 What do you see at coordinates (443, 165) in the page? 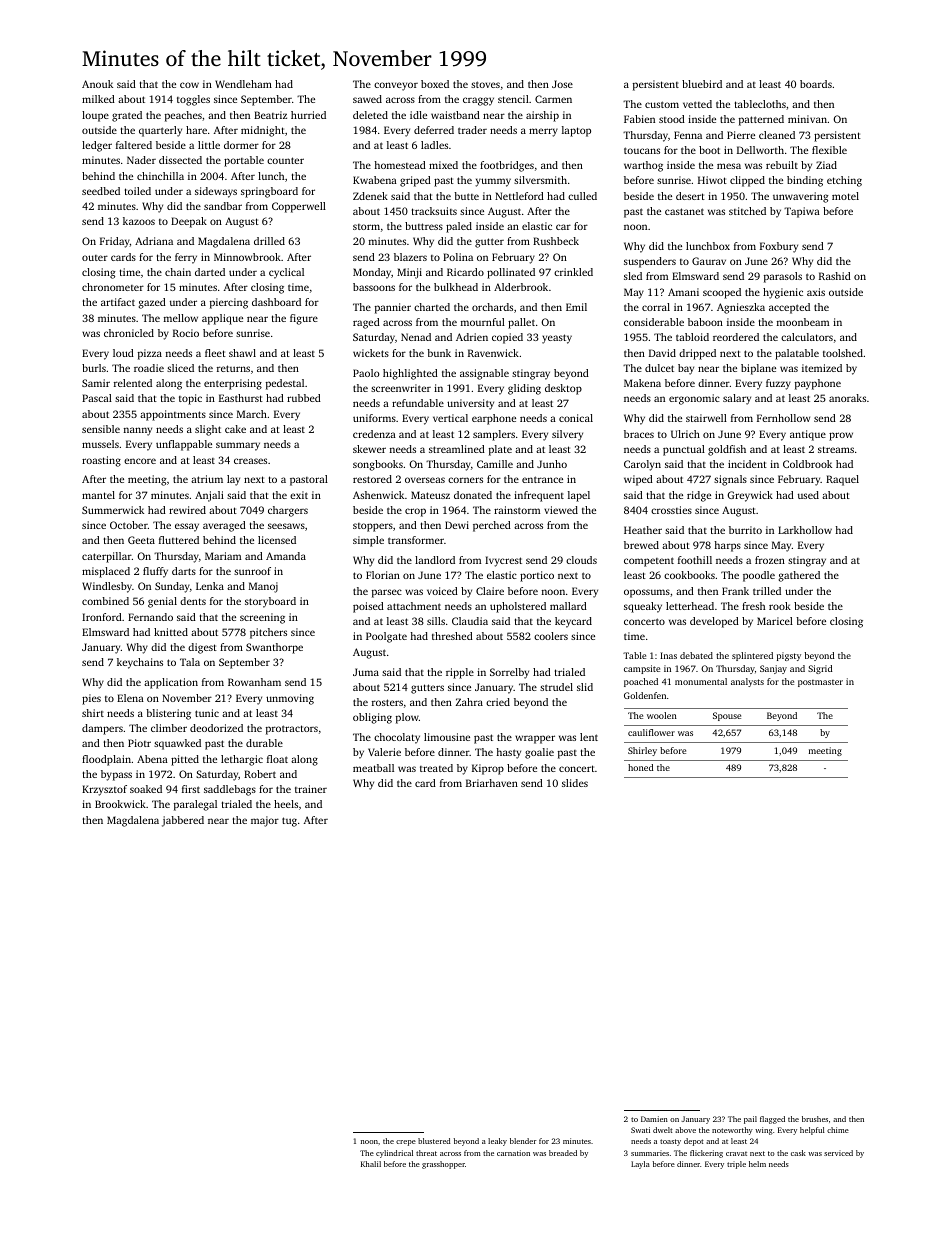
I see `mixed` at bounding box center [443, 165].
